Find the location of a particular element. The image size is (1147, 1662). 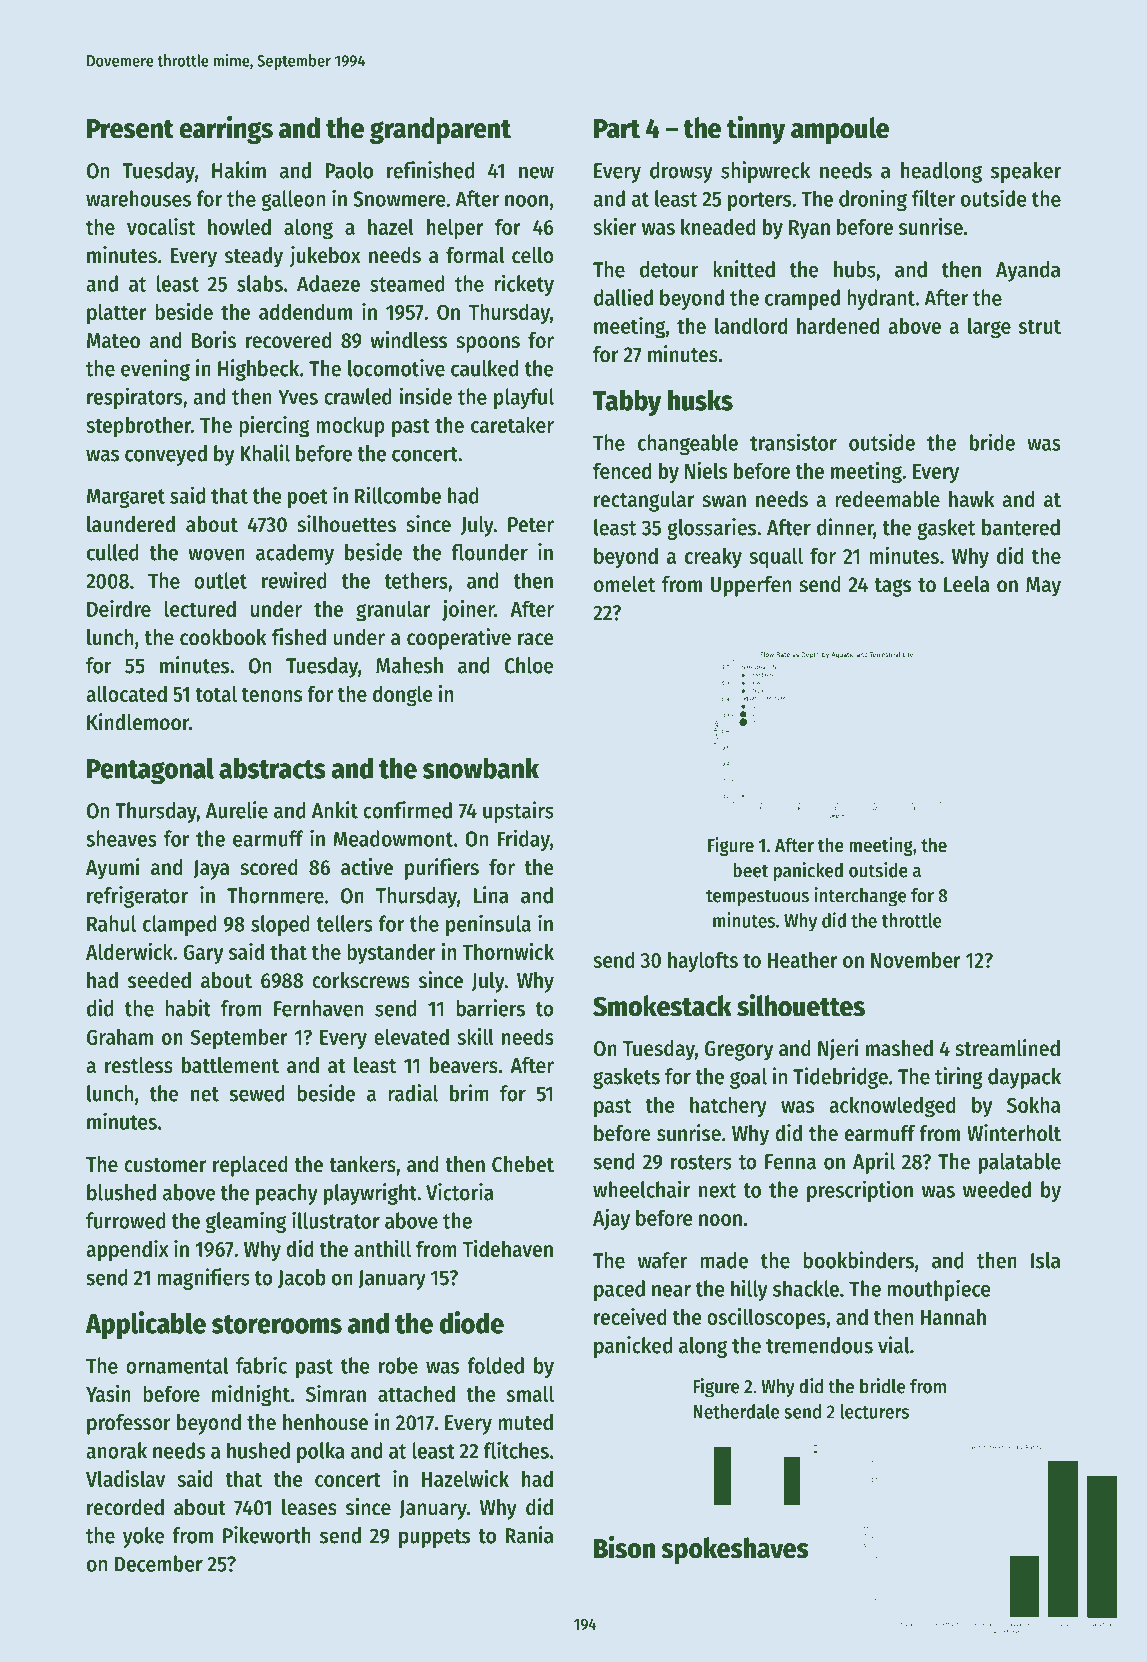

abstracts is located at coordinates (272, 768).
